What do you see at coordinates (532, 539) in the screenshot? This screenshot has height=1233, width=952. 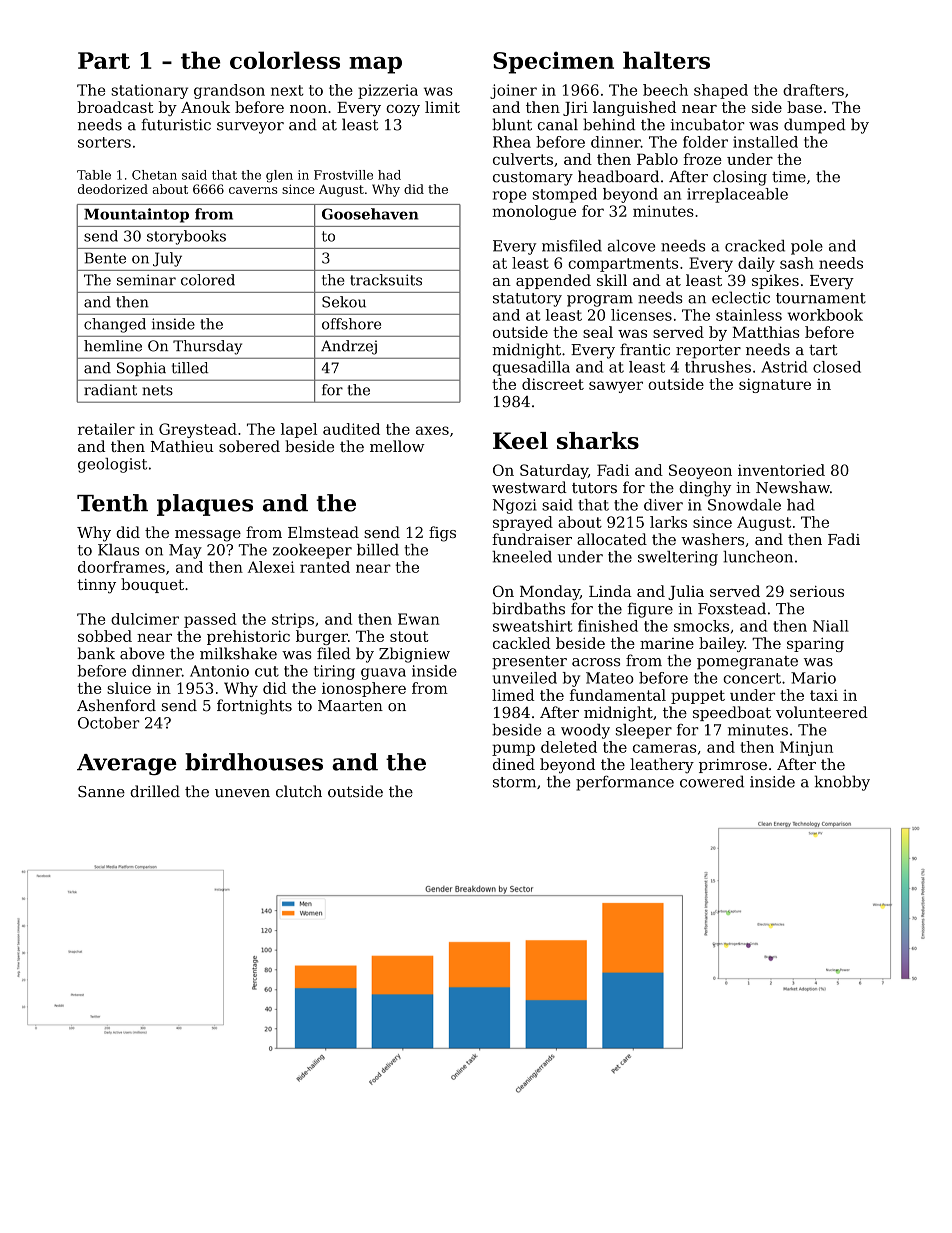 I see `fundraiser` at bounding box center [532, 539].
